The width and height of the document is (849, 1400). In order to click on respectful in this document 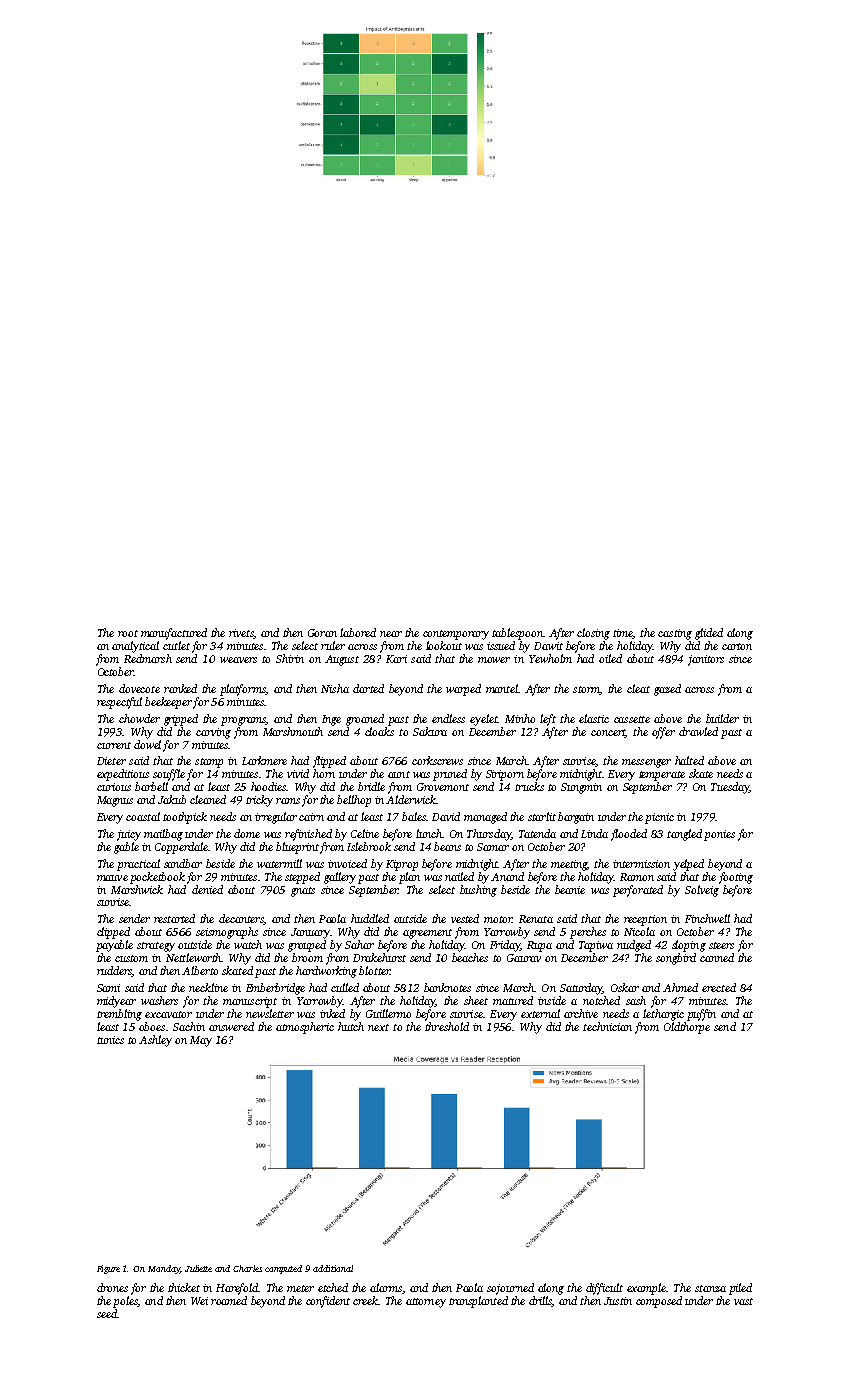, I will do `click(119, 703)`.
